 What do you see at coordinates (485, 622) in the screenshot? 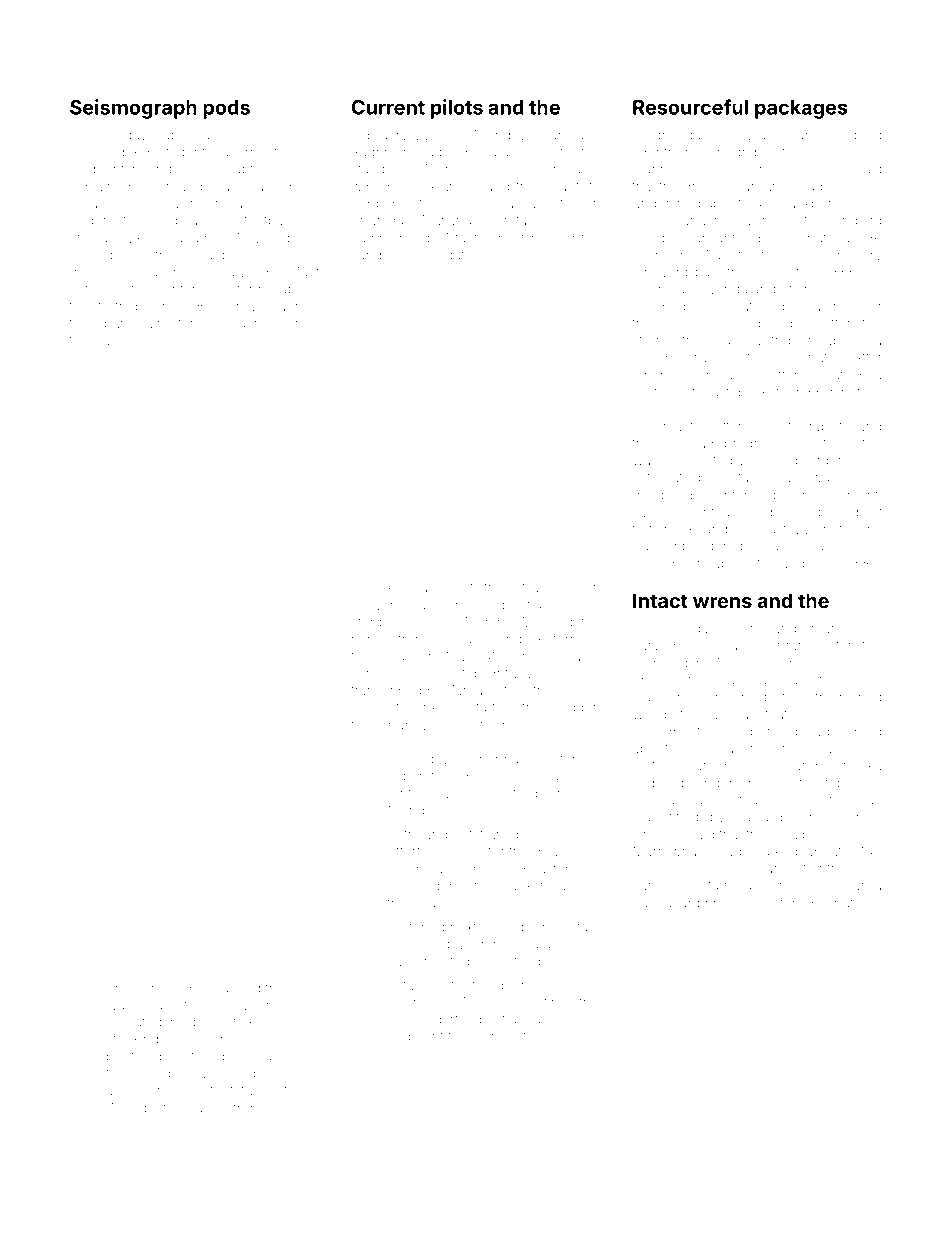
I see `March` at bounding box center [485, 622].
